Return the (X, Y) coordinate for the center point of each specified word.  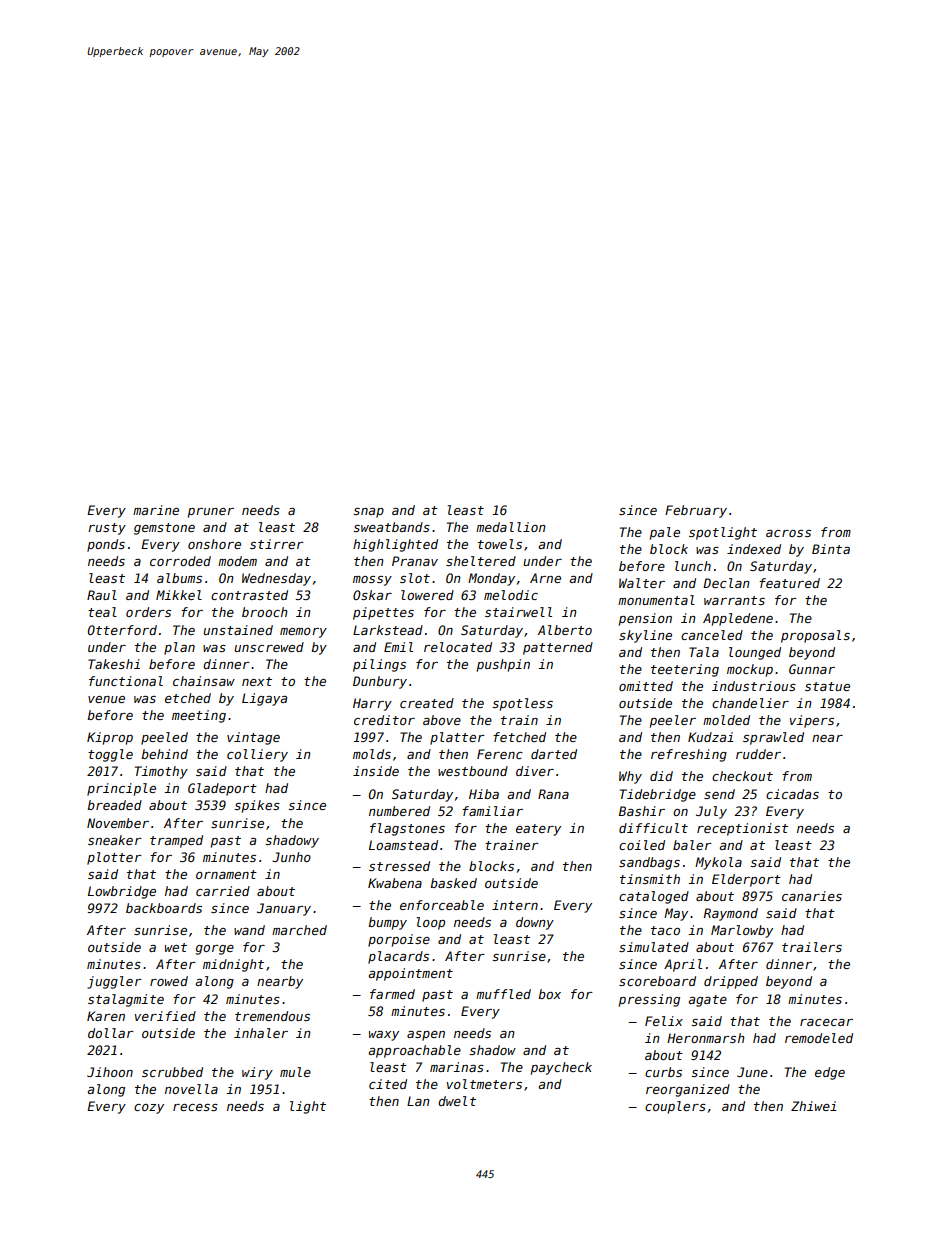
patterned (558, 648)
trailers (812, 947)
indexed (754, 549)
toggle (110, 755)
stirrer (277, 544)
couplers (675, 1107)
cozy (149, 1109)
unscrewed (269, 647)
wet (176, 947)
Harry (372, 704)
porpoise (399, 940)
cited (388, 1084)
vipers (812, 721)
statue (827, 686)
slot (415, 578)
